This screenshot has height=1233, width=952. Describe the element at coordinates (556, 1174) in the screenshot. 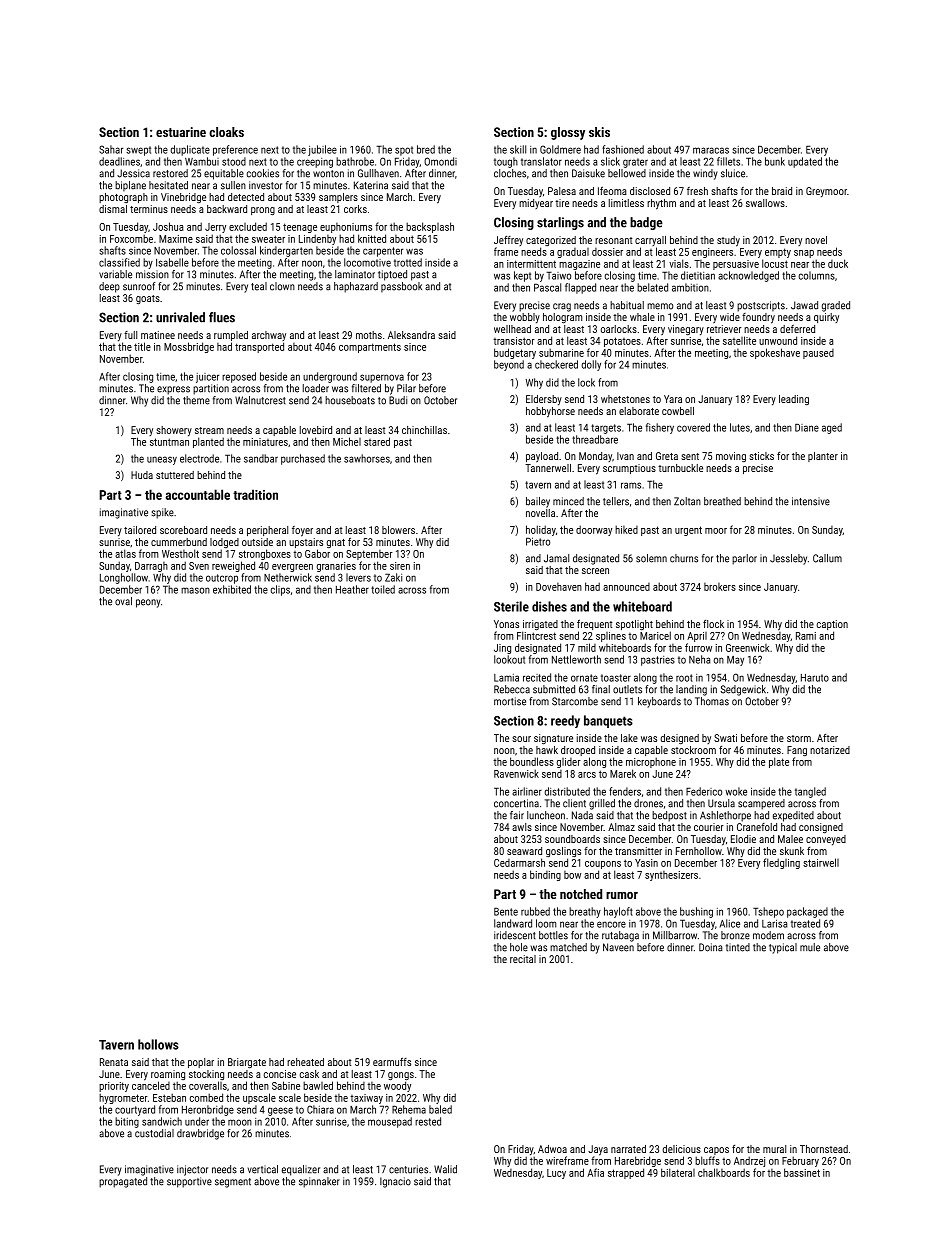

I see `Lucy` at that location.
